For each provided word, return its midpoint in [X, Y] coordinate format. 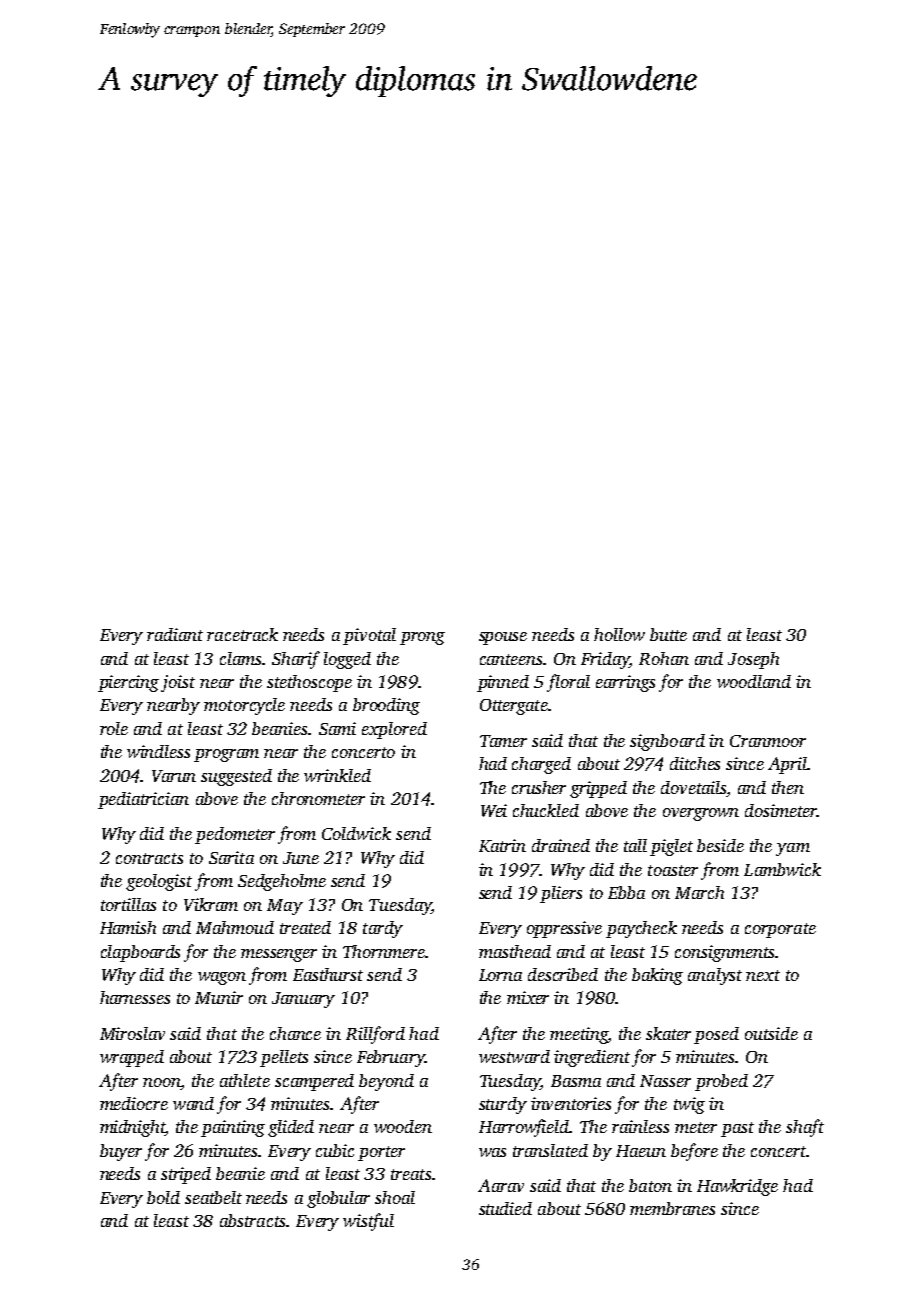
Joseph [753, 660]
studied [505, 1208]
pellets [284, 1058]
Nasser [665, 1081]
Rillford [375, 1035]
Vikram [211, 904]
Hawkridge [737, 1187]
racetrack [242, 634]
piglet [671, 847]
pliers [561, 894]
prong [422, 638]
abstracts [252, 1220]
